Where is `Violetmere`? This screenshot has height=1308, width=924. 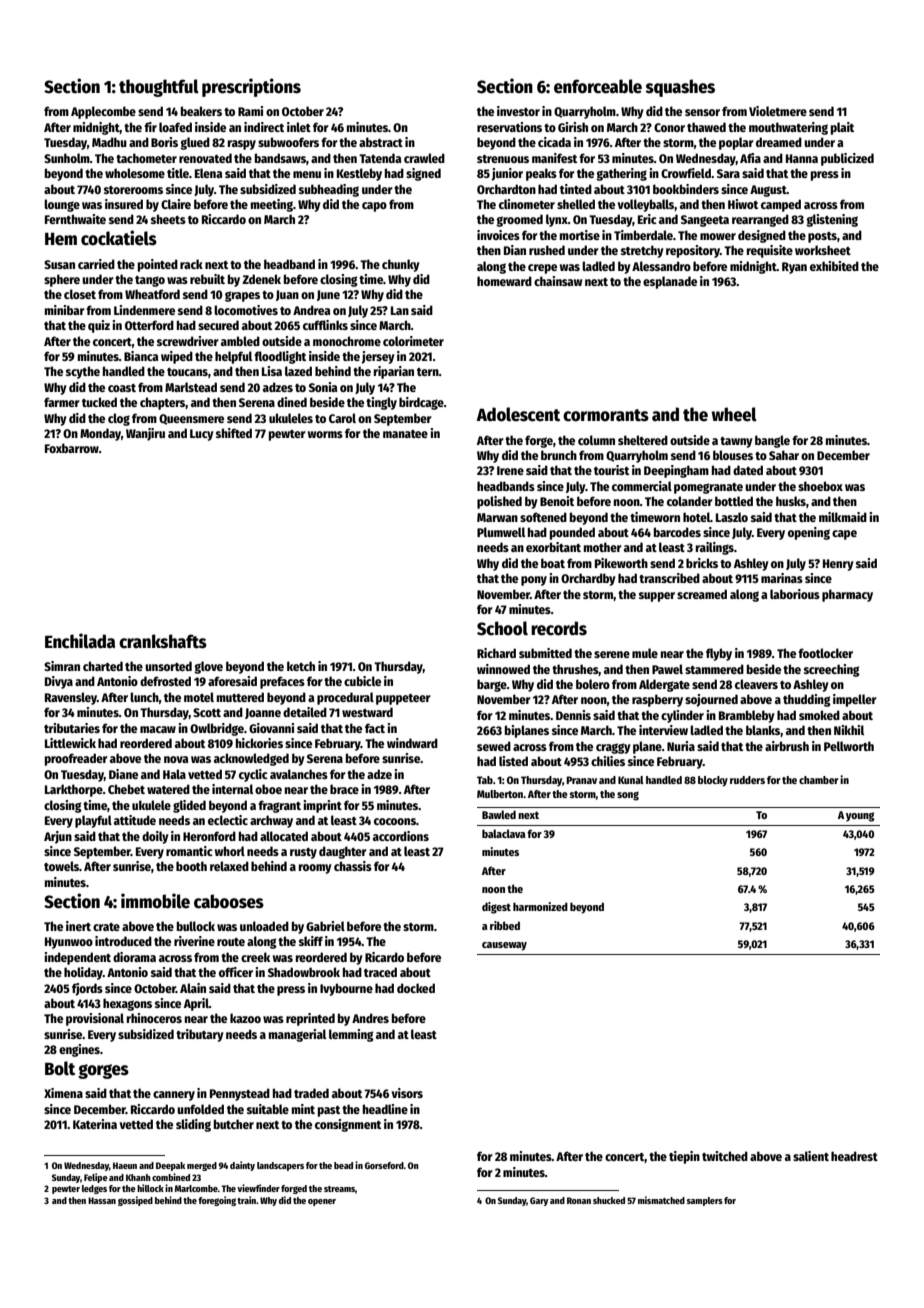 Violetmere is located at coordinates (778, 111).
